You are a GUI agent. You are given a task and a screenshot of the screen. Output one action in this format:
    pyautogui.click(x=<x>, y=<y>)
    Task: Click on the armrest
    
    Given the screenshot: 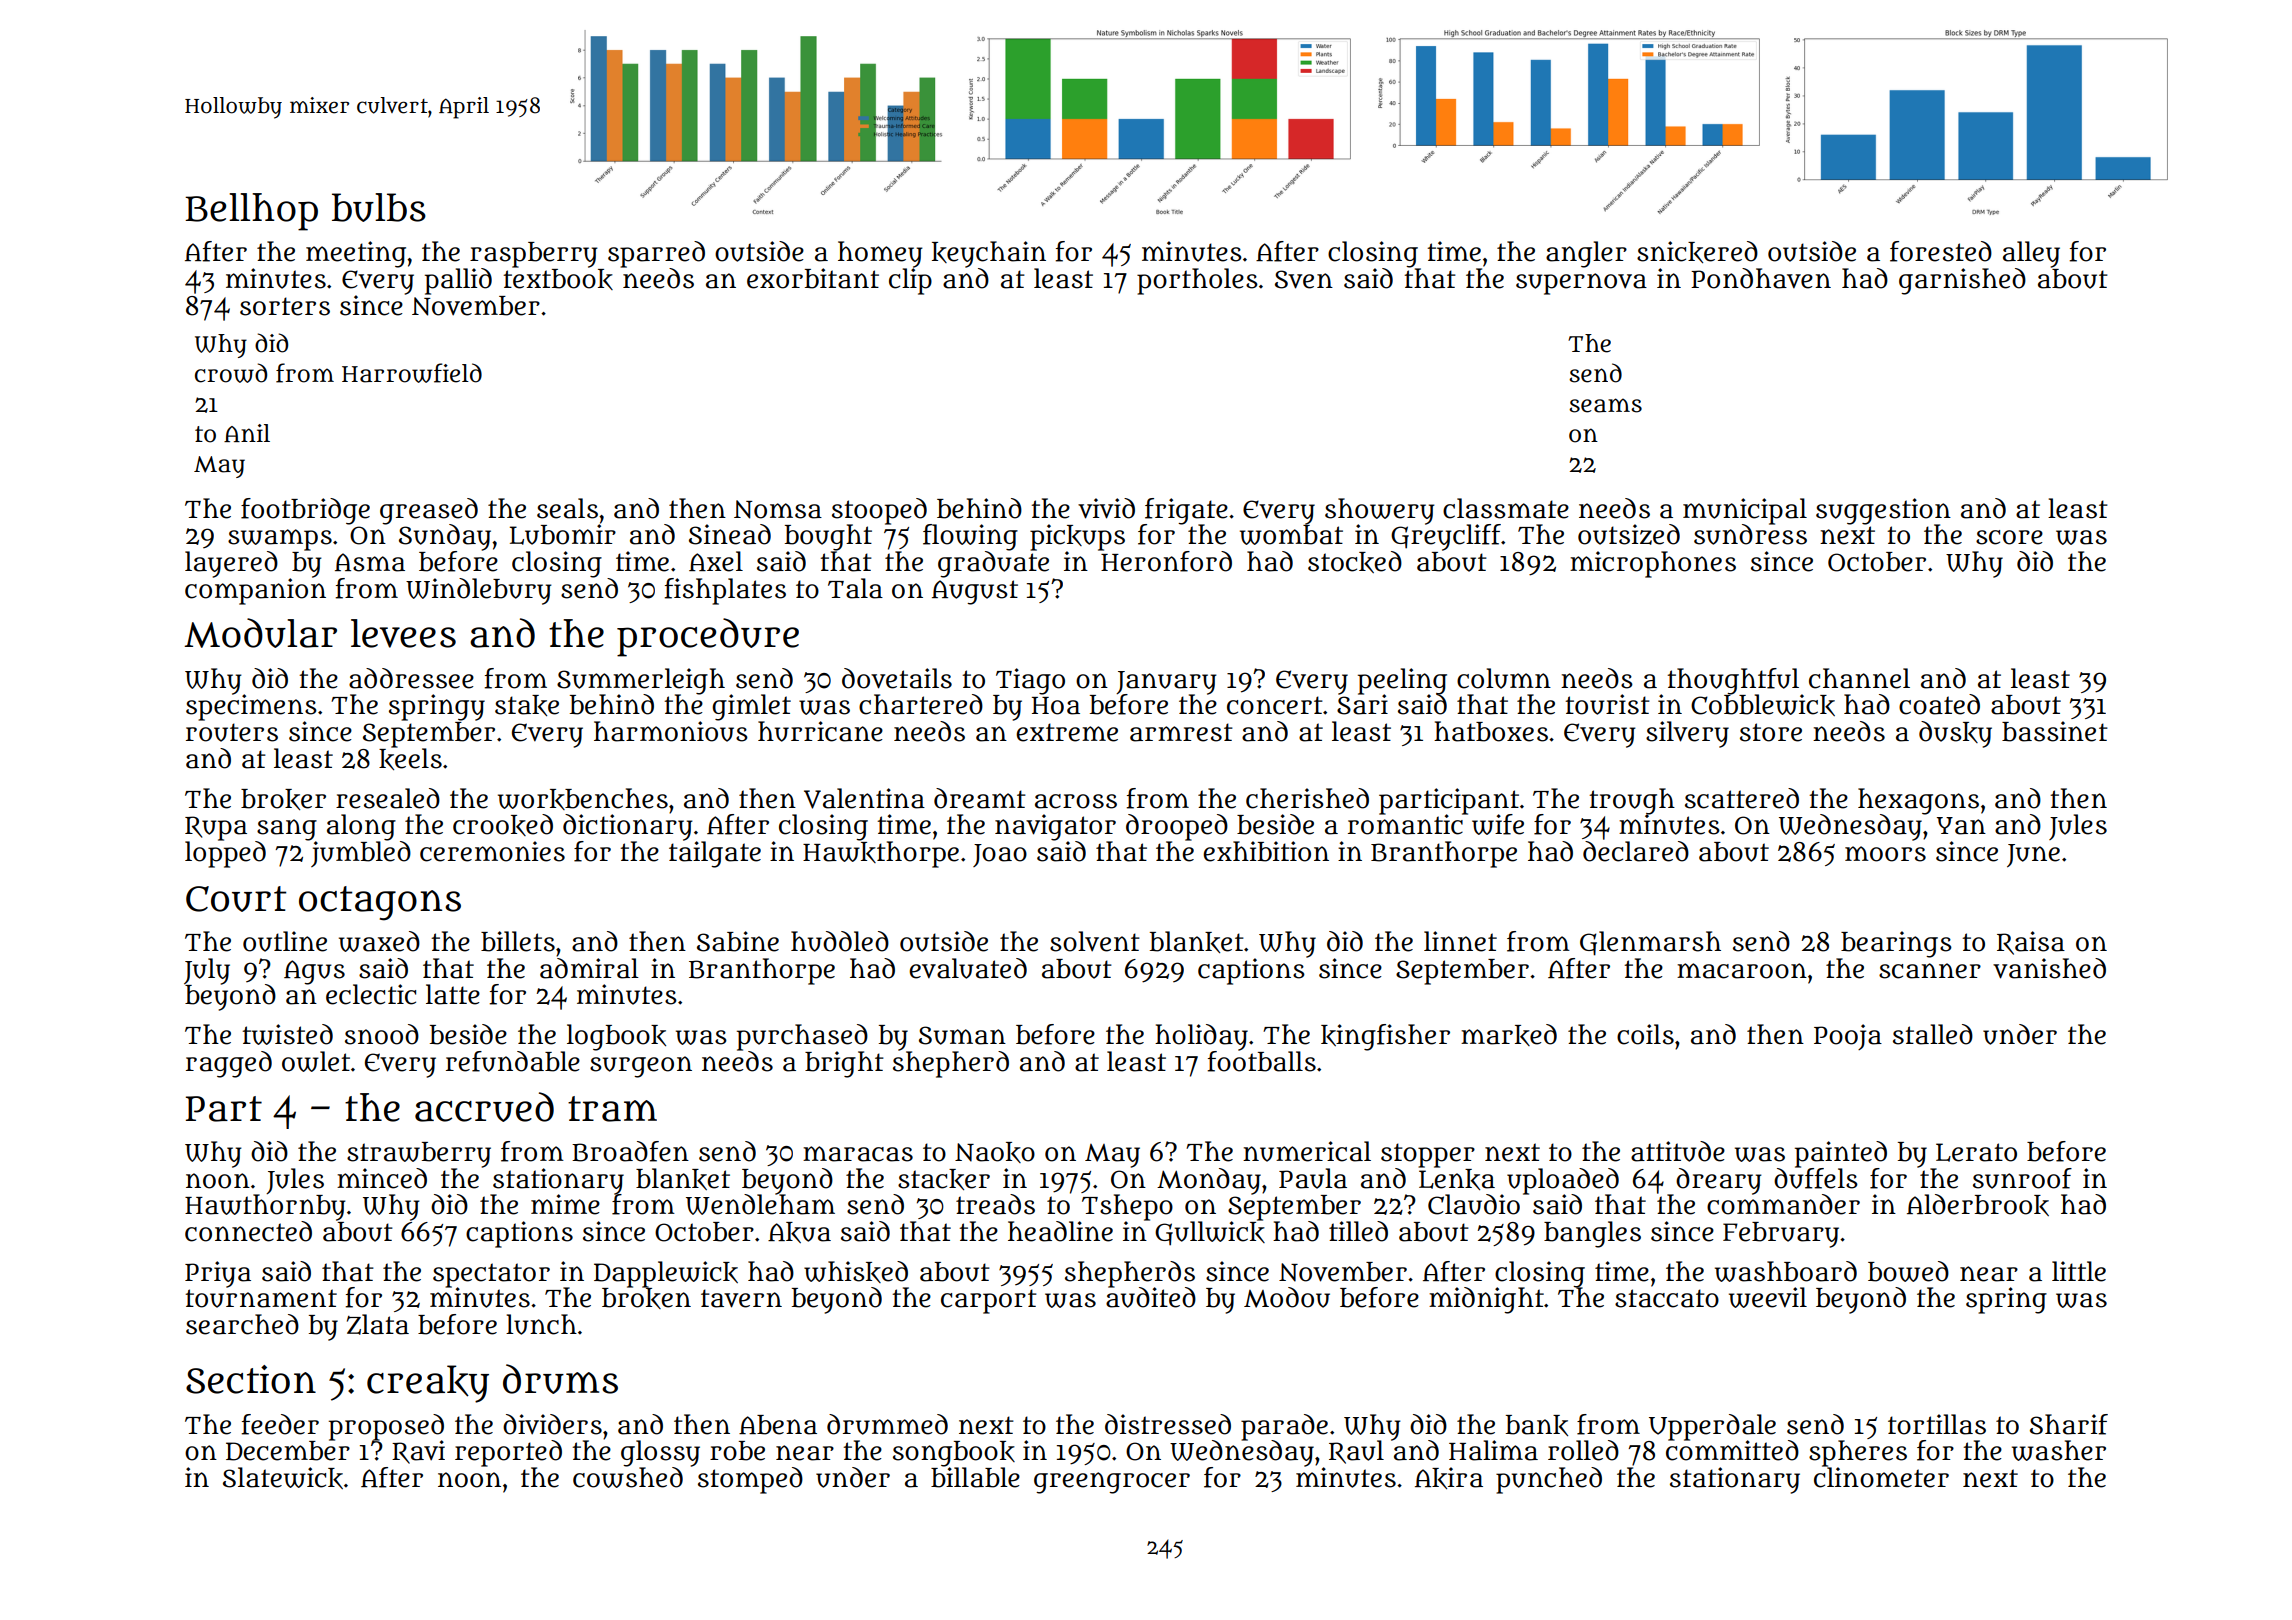 What is the action you would take?
    pyautogui.click(x=1181, y=732)
